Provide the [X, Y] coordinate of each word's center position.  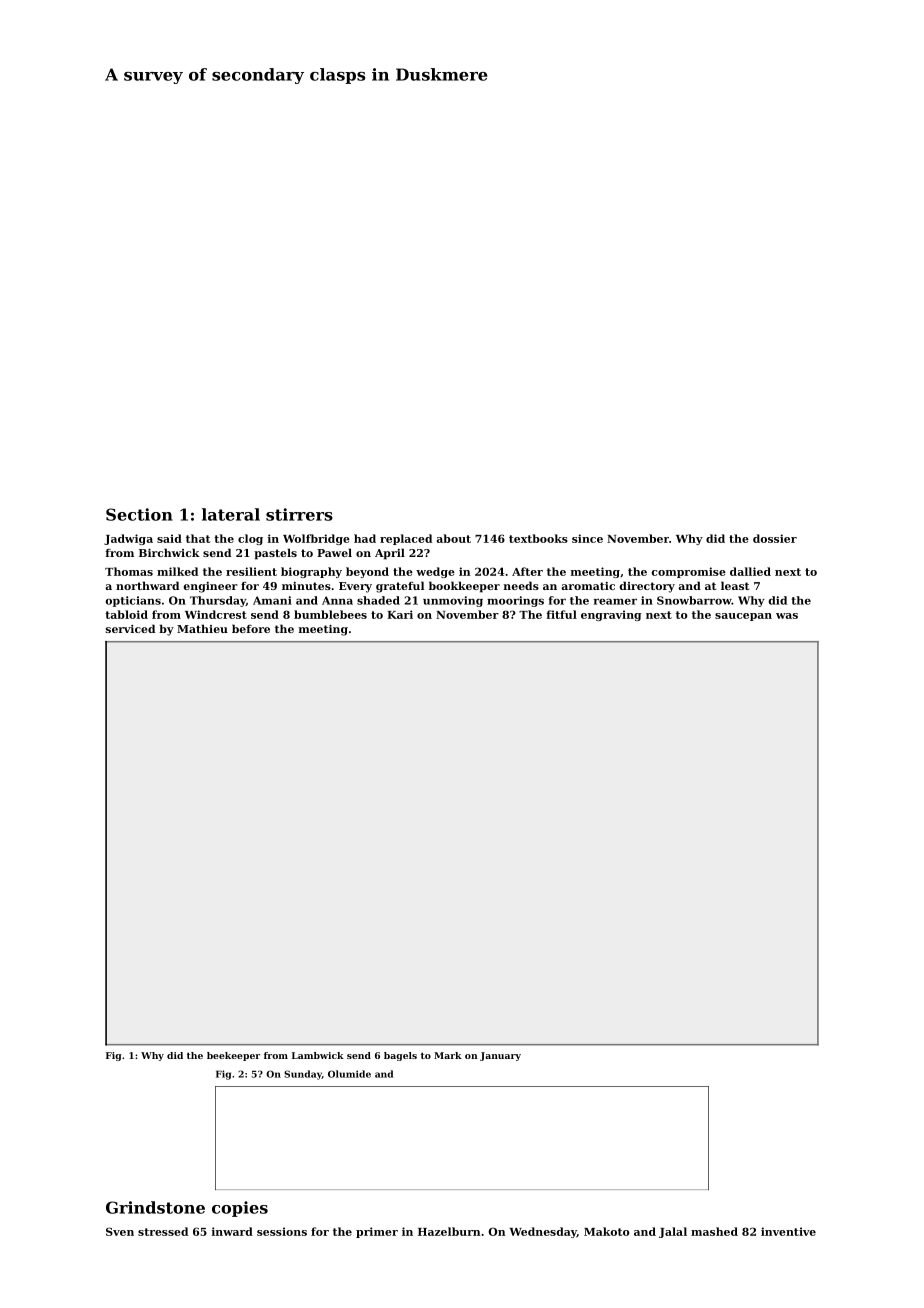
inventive [788, 1231]
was [787, 616]
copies [240, 1209]
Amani [272, 600]
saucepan [743, 617]
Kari [400, 614]
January [500, 1056]
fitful [561, 614]
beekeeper [233, 1056]
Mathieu [202, 628]
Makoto [606, 1231]
